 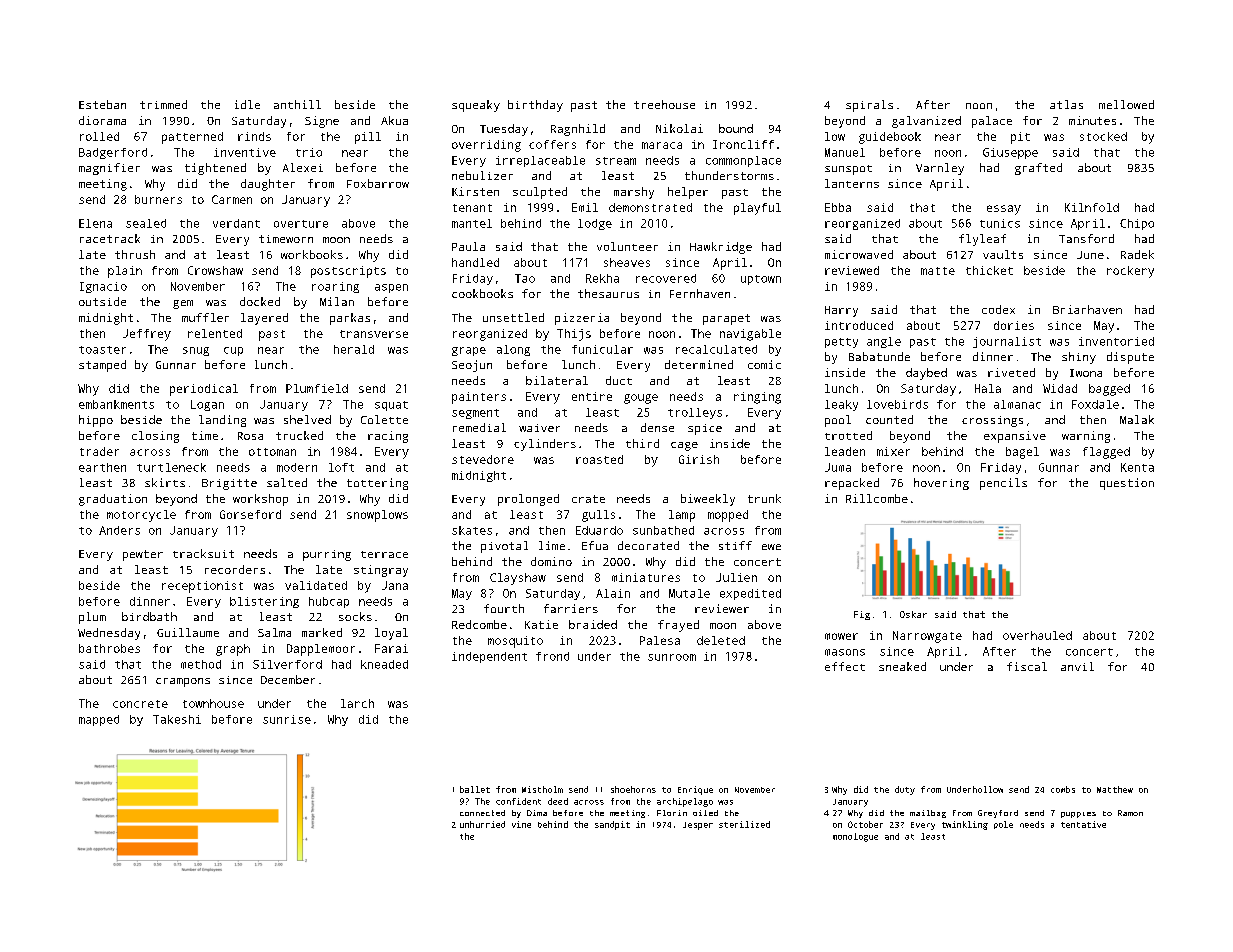 I want to click on turtleneck, so click(x=171, y=467).
